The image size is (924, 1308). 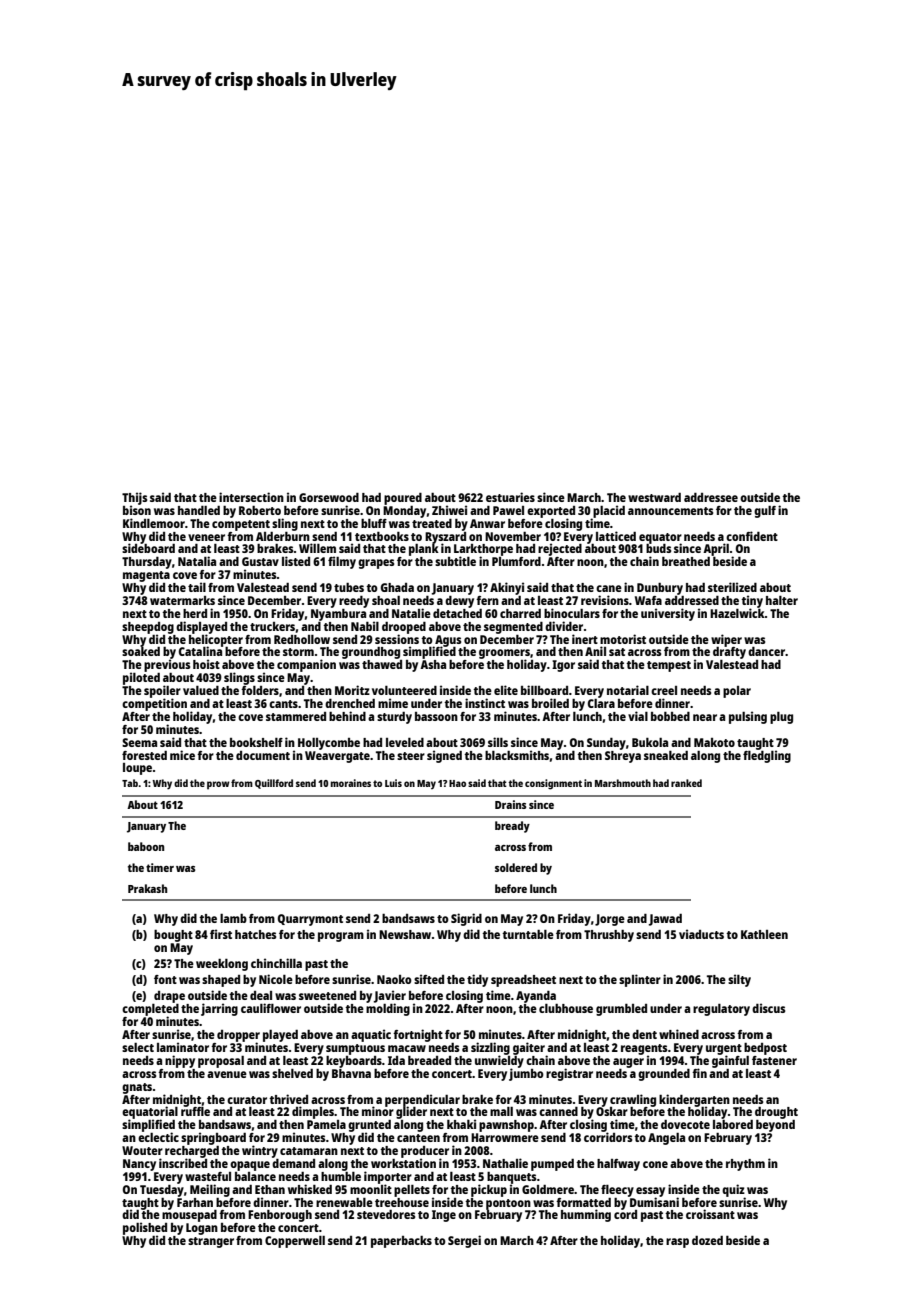 I want to click on consignment, so click(x=553, y=784).
